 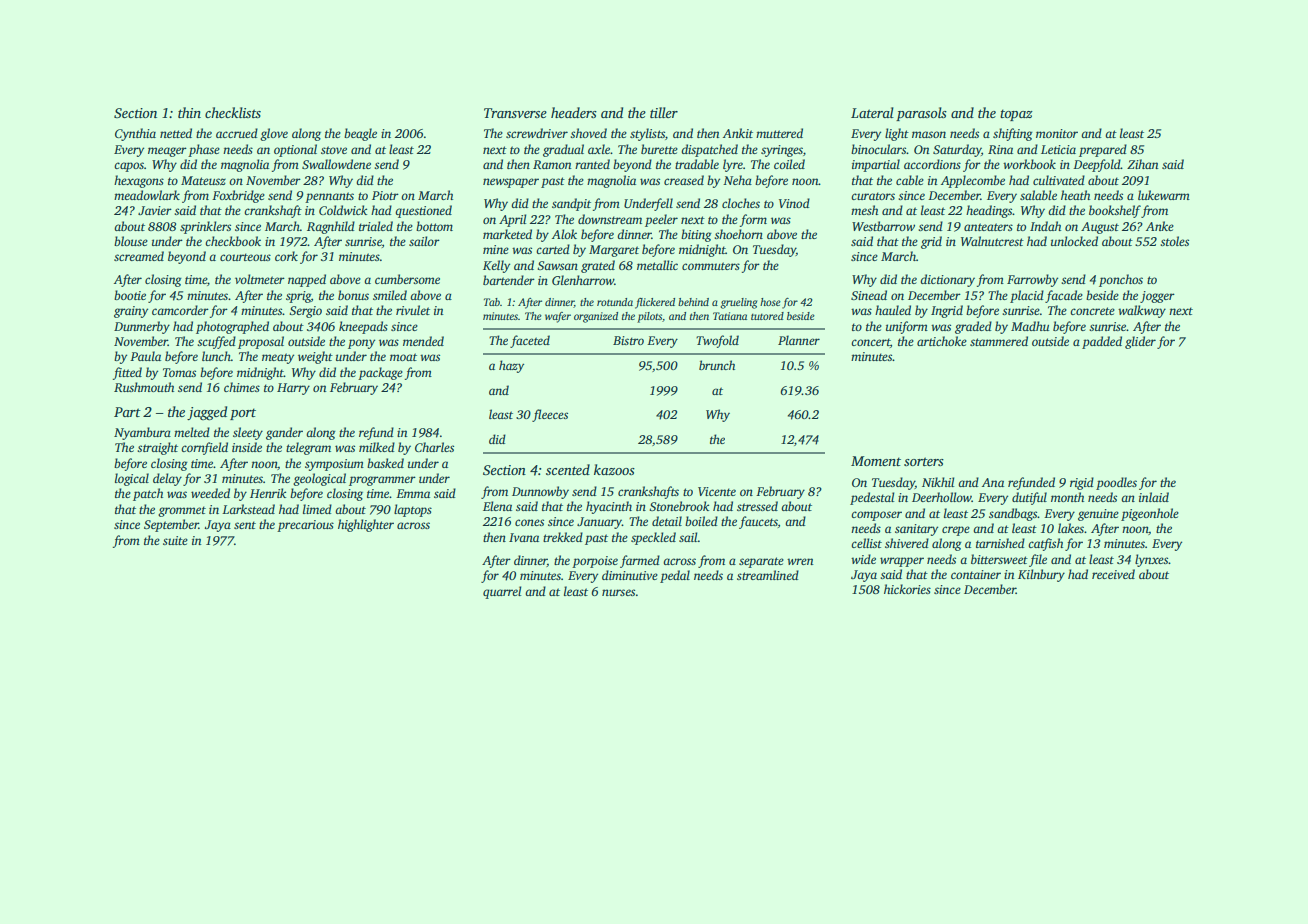 What do you see at coordinates (293, 389) in the page?
I see `Harry` at bounding box center [293, 389].
